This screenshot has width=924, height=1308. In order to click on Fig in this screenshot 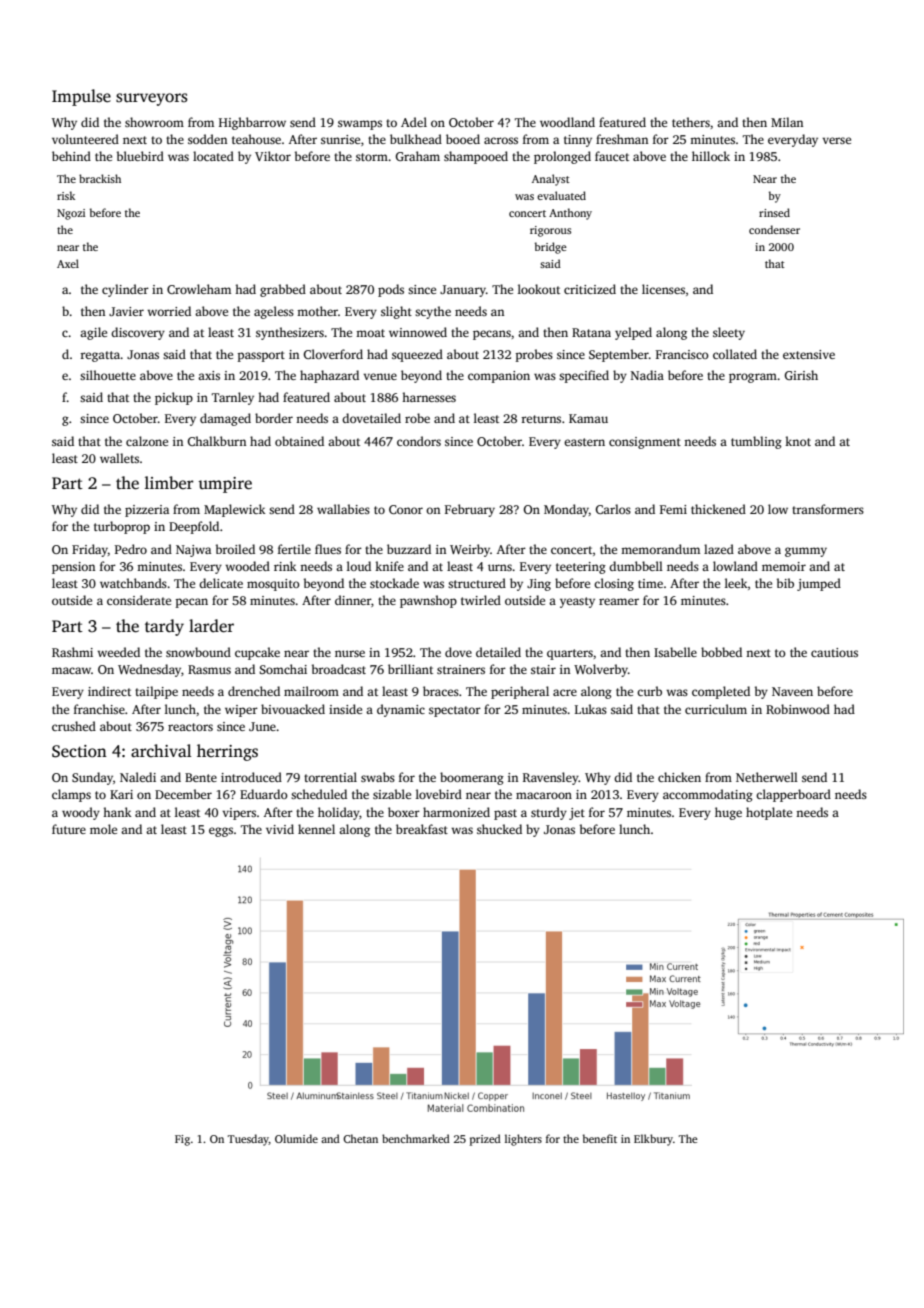, I will do `click(182, 1140)`.
